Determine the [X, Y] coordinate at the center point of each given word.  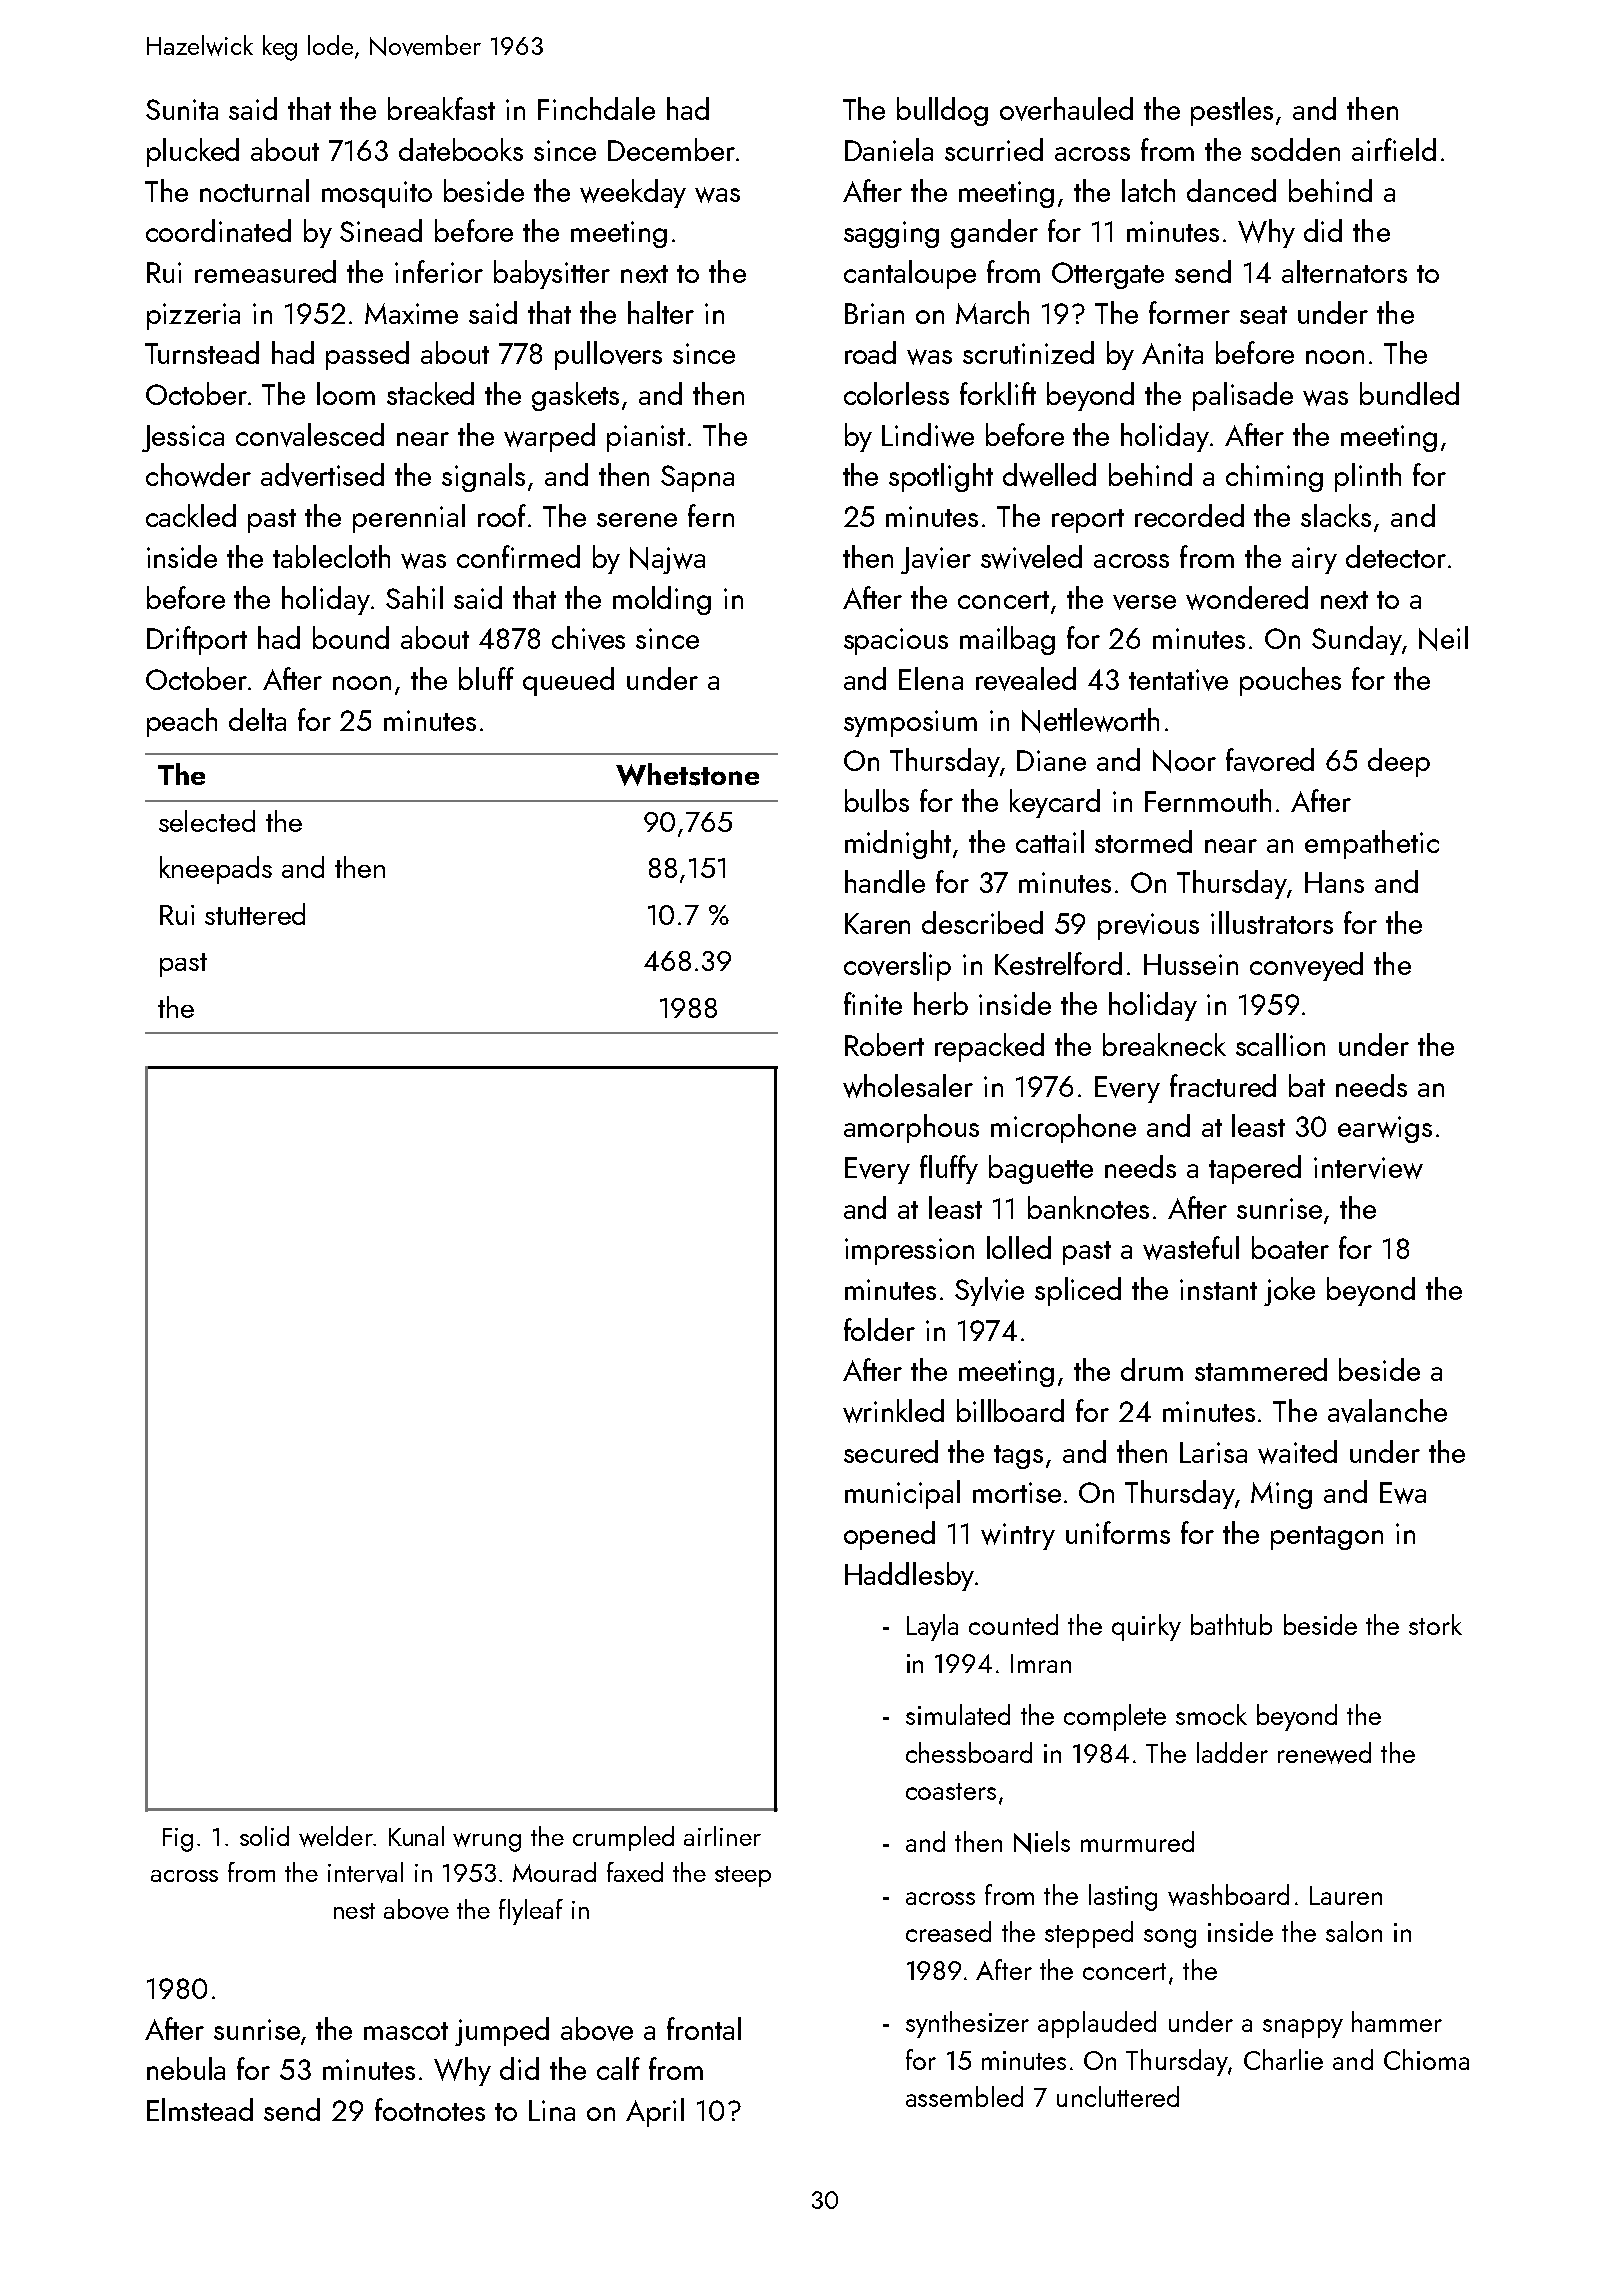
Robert [884, 1044]
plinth [1368, 477]
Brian [874, 313]
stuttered [255, 914]
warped [549, 437]
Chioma [1426, 2059]
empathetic [1372, 844]
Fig [178, 1840]
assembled [964, 2096]
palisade [1243, 396]
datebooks [461, 149]
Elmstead [200, 2109]
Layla [932, 1627]
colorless [896, 393]
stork [1435, 1624]
